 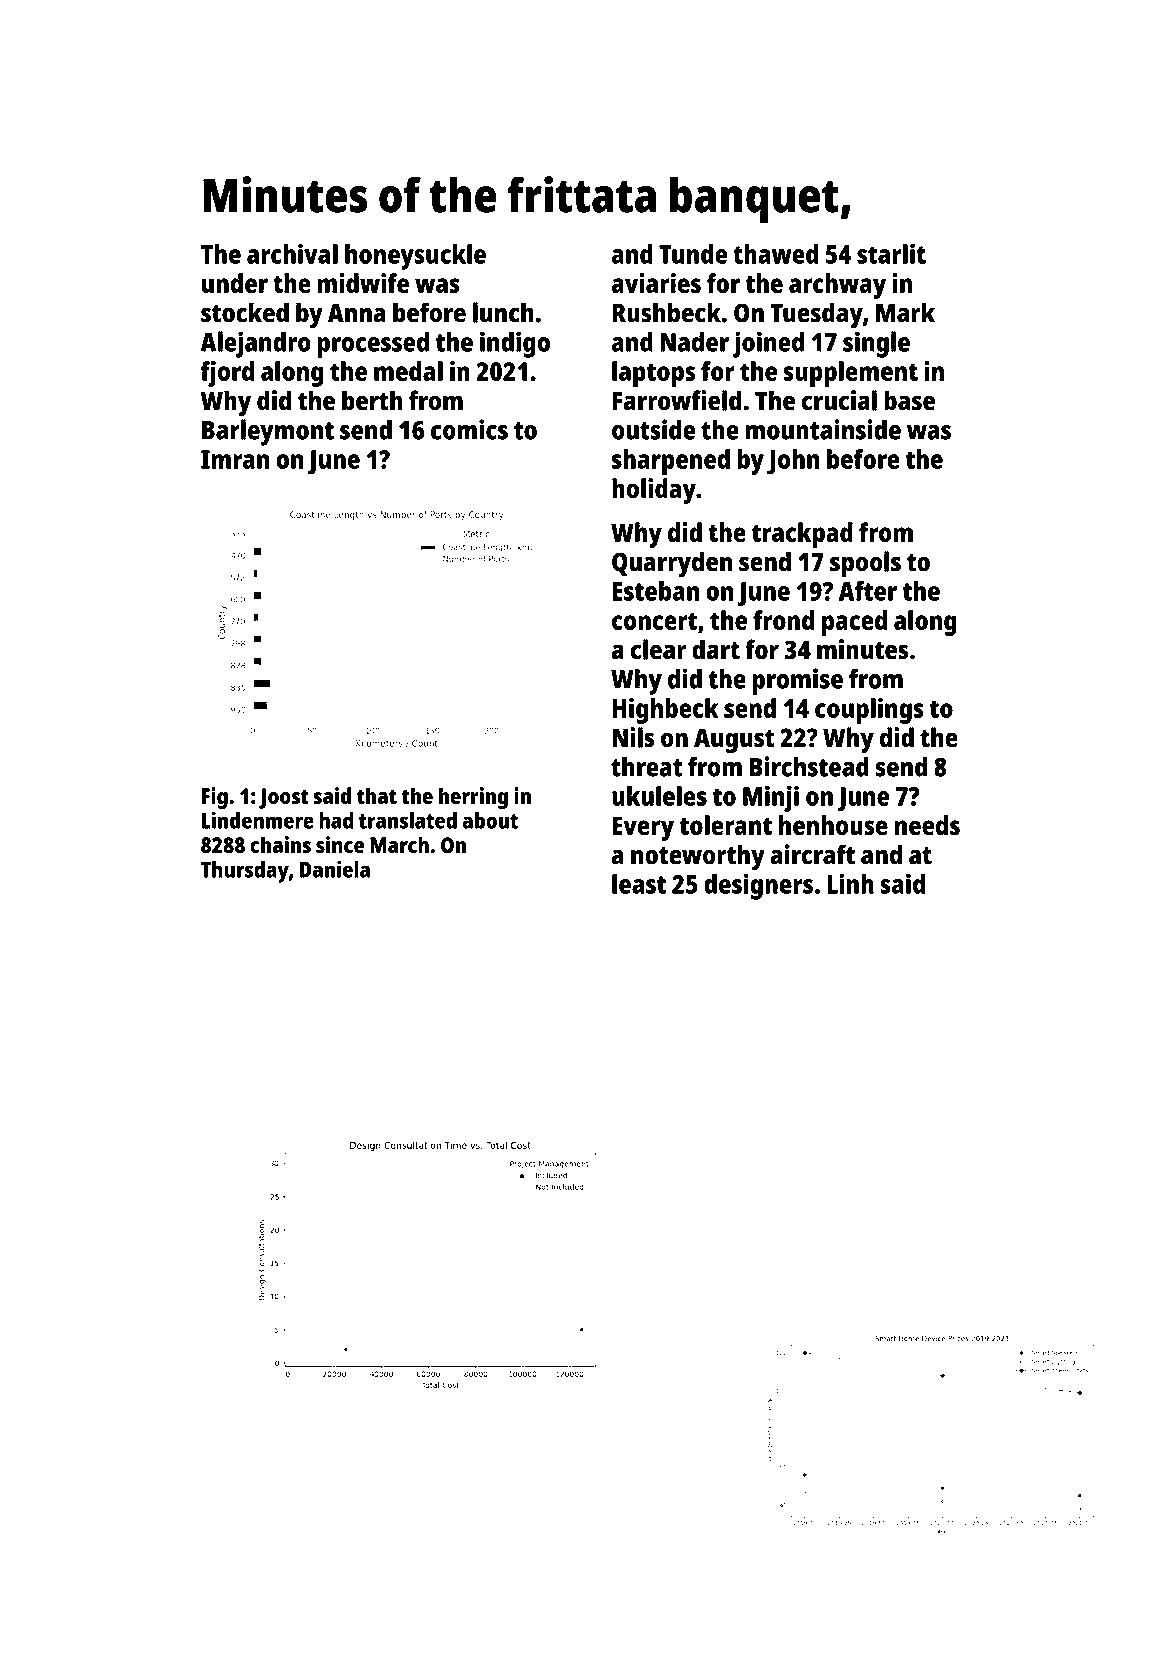 I want to click on After, so click(x=868, y=591).
